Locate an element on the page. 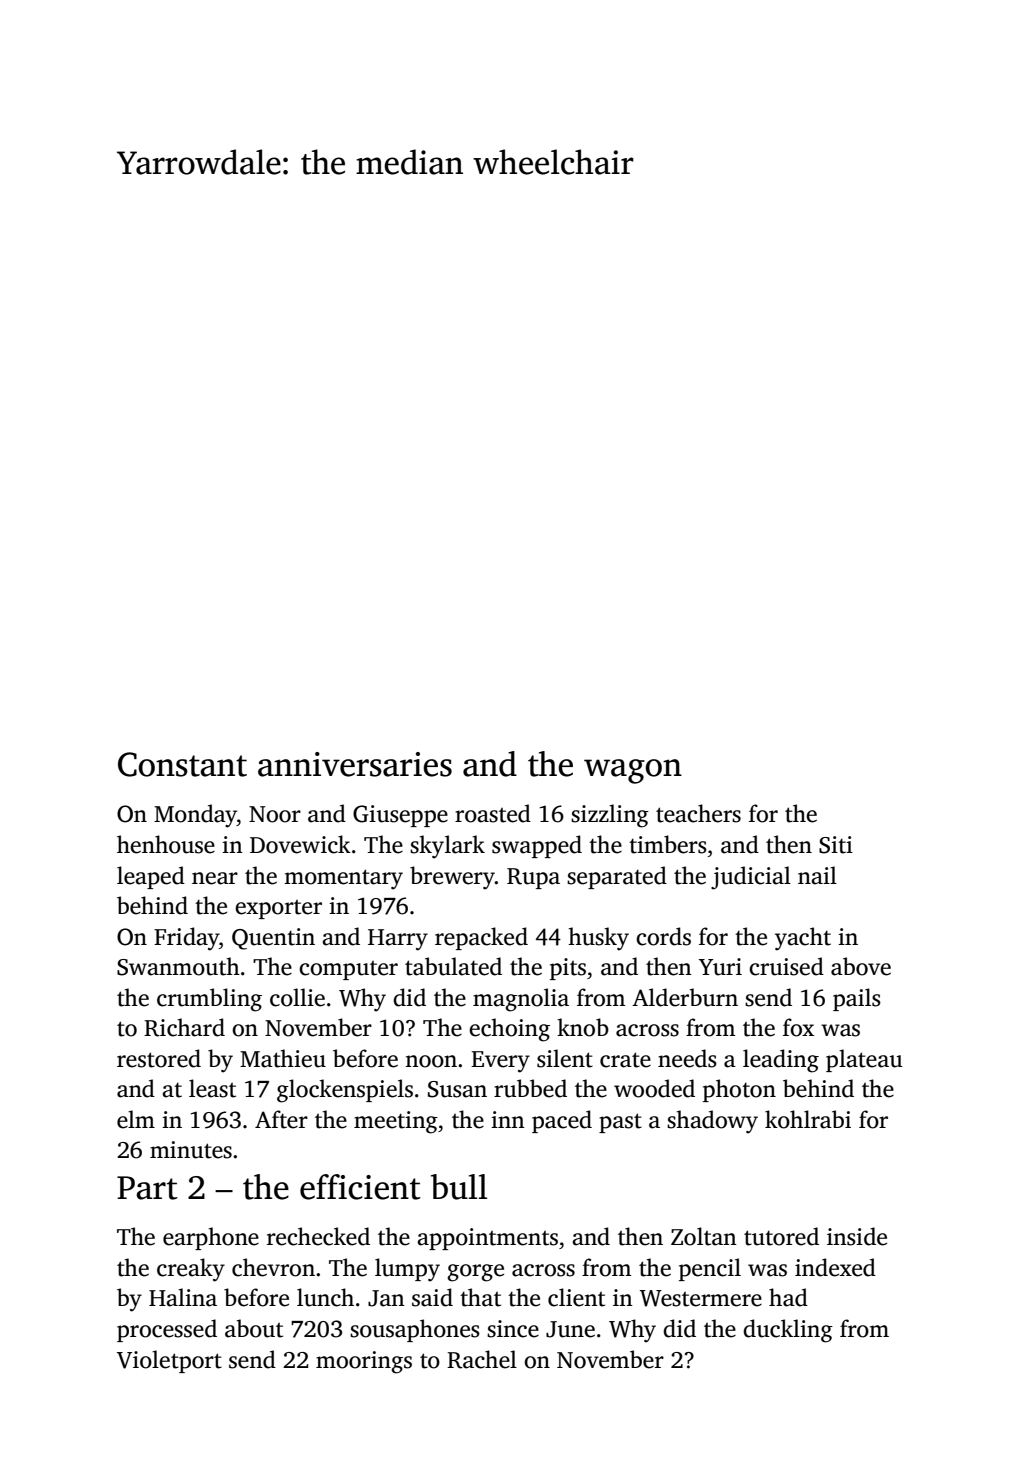 This page has height=1480, width=1022. Siti is located at coordinates (836, 845).
